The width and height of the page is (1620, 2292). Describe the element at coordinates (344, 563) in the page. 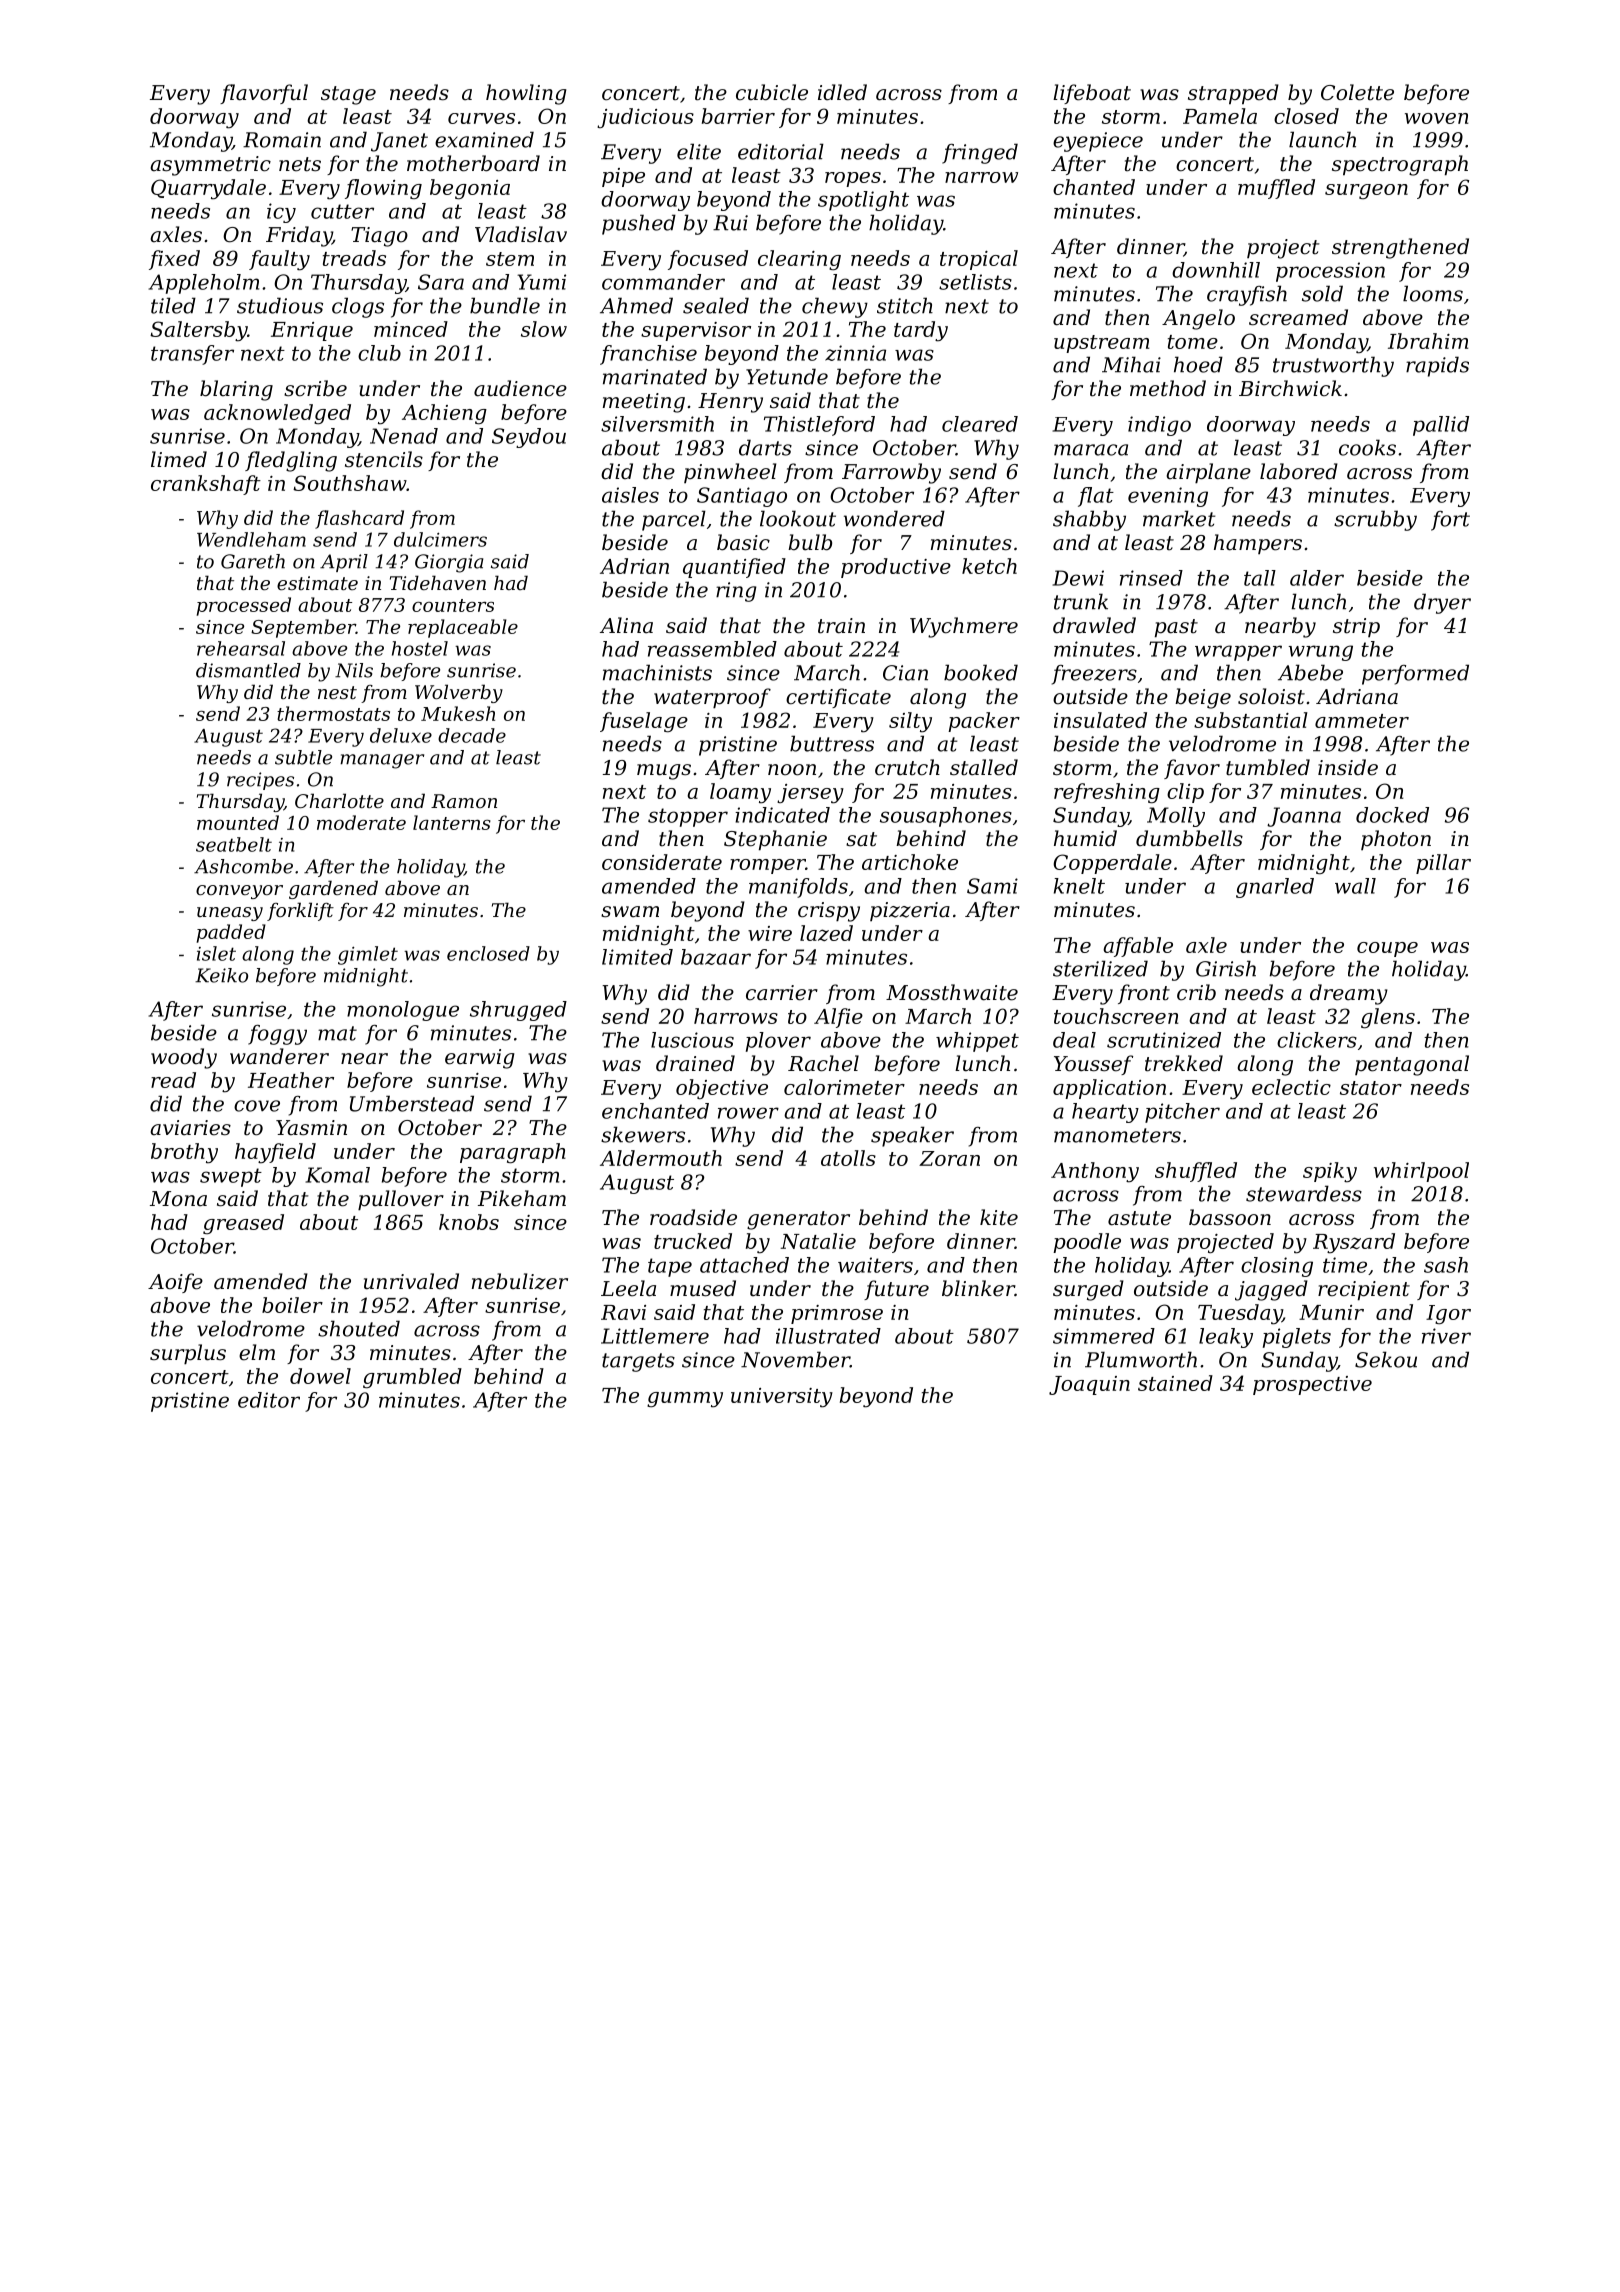

I see `April` at that location.
